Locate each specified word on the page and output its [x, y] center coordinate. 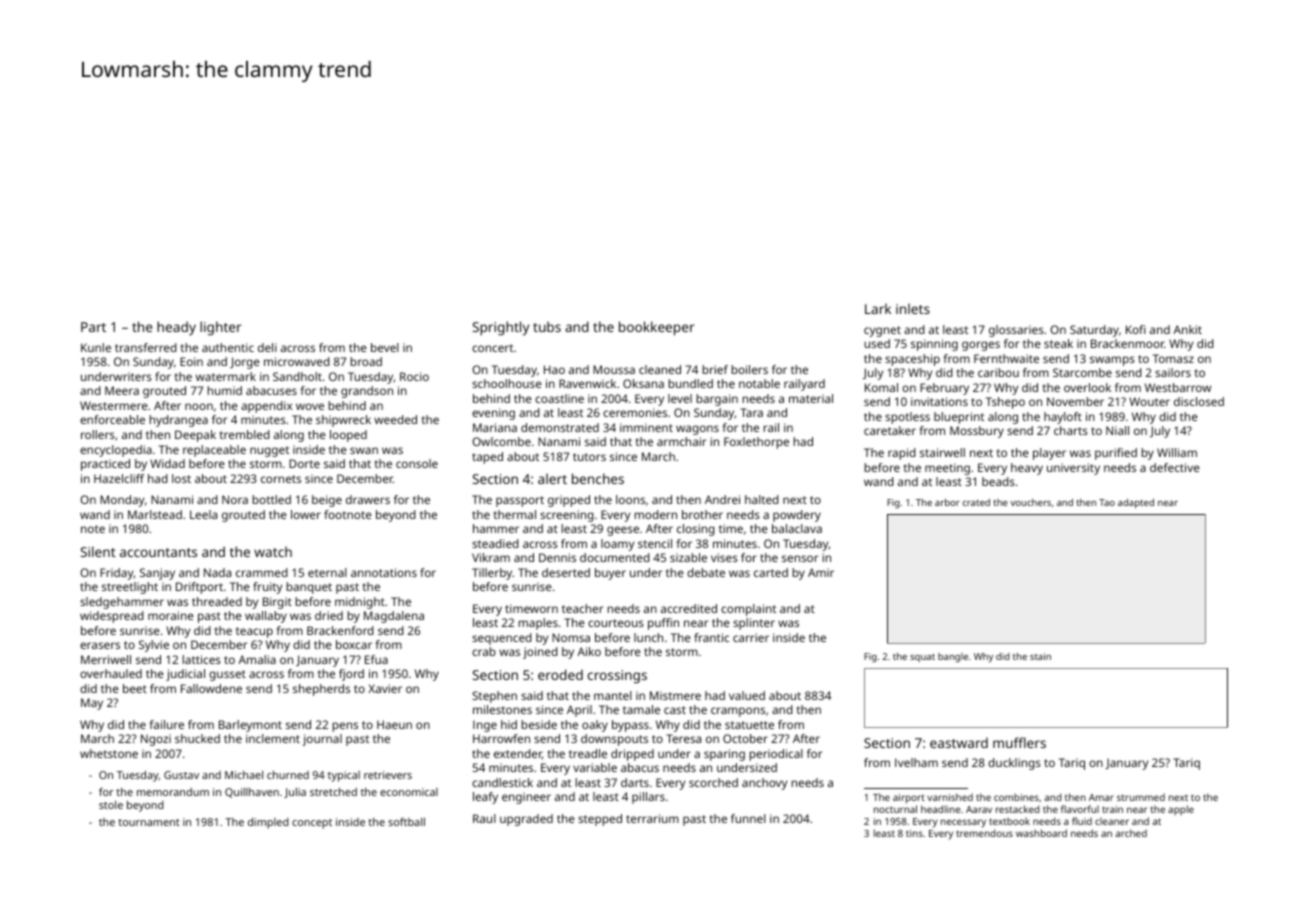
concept [312, 824]
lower [306, 514]
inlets [913, 308]
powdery [797, 516]
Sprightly [501, 328]
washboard [1041, 833]
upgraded [526, 820]
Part [93, 327]
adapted [1136, 504]
